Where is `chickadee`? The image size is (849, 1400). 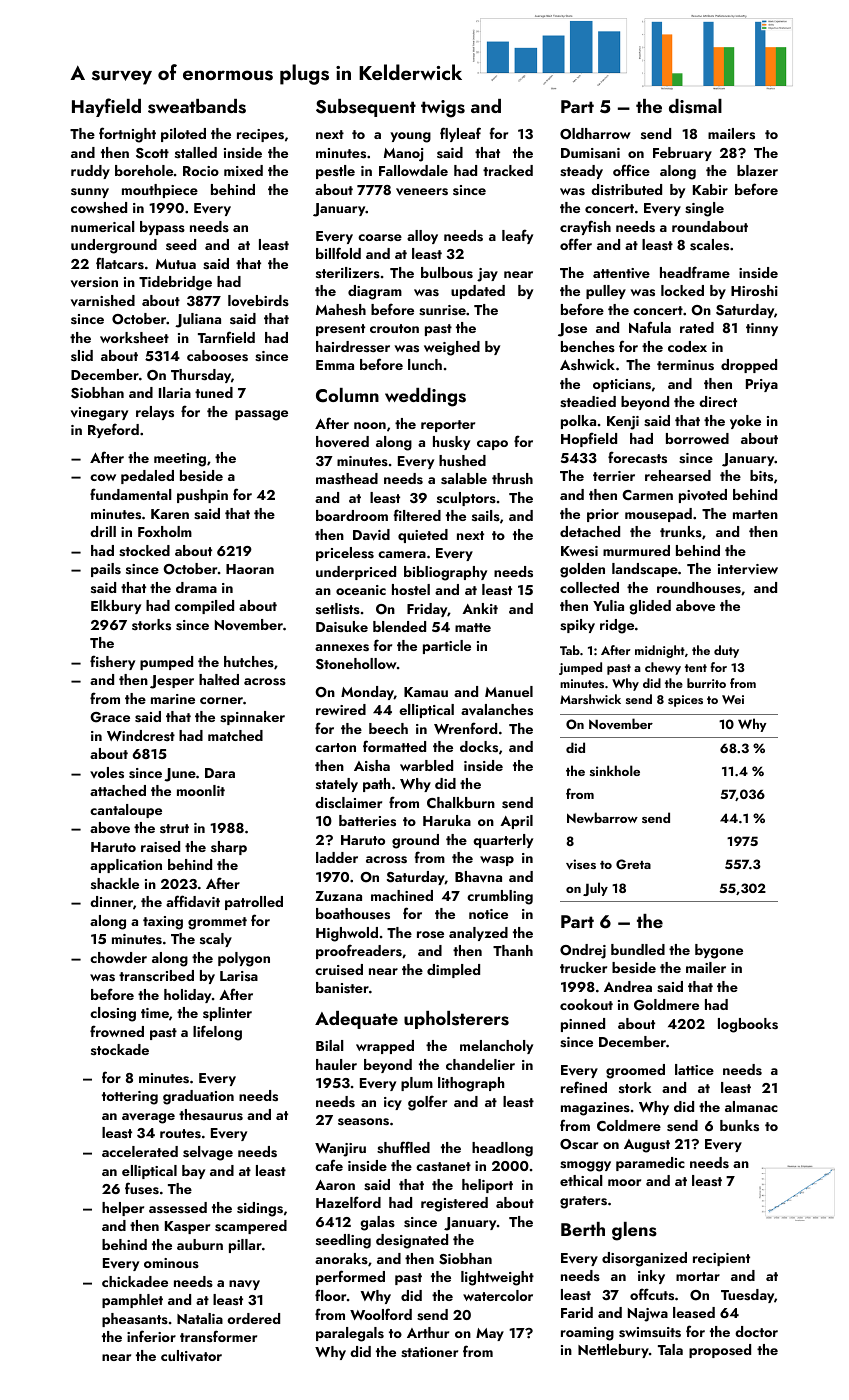
chickadee is located at coordinates (135, 1281).
